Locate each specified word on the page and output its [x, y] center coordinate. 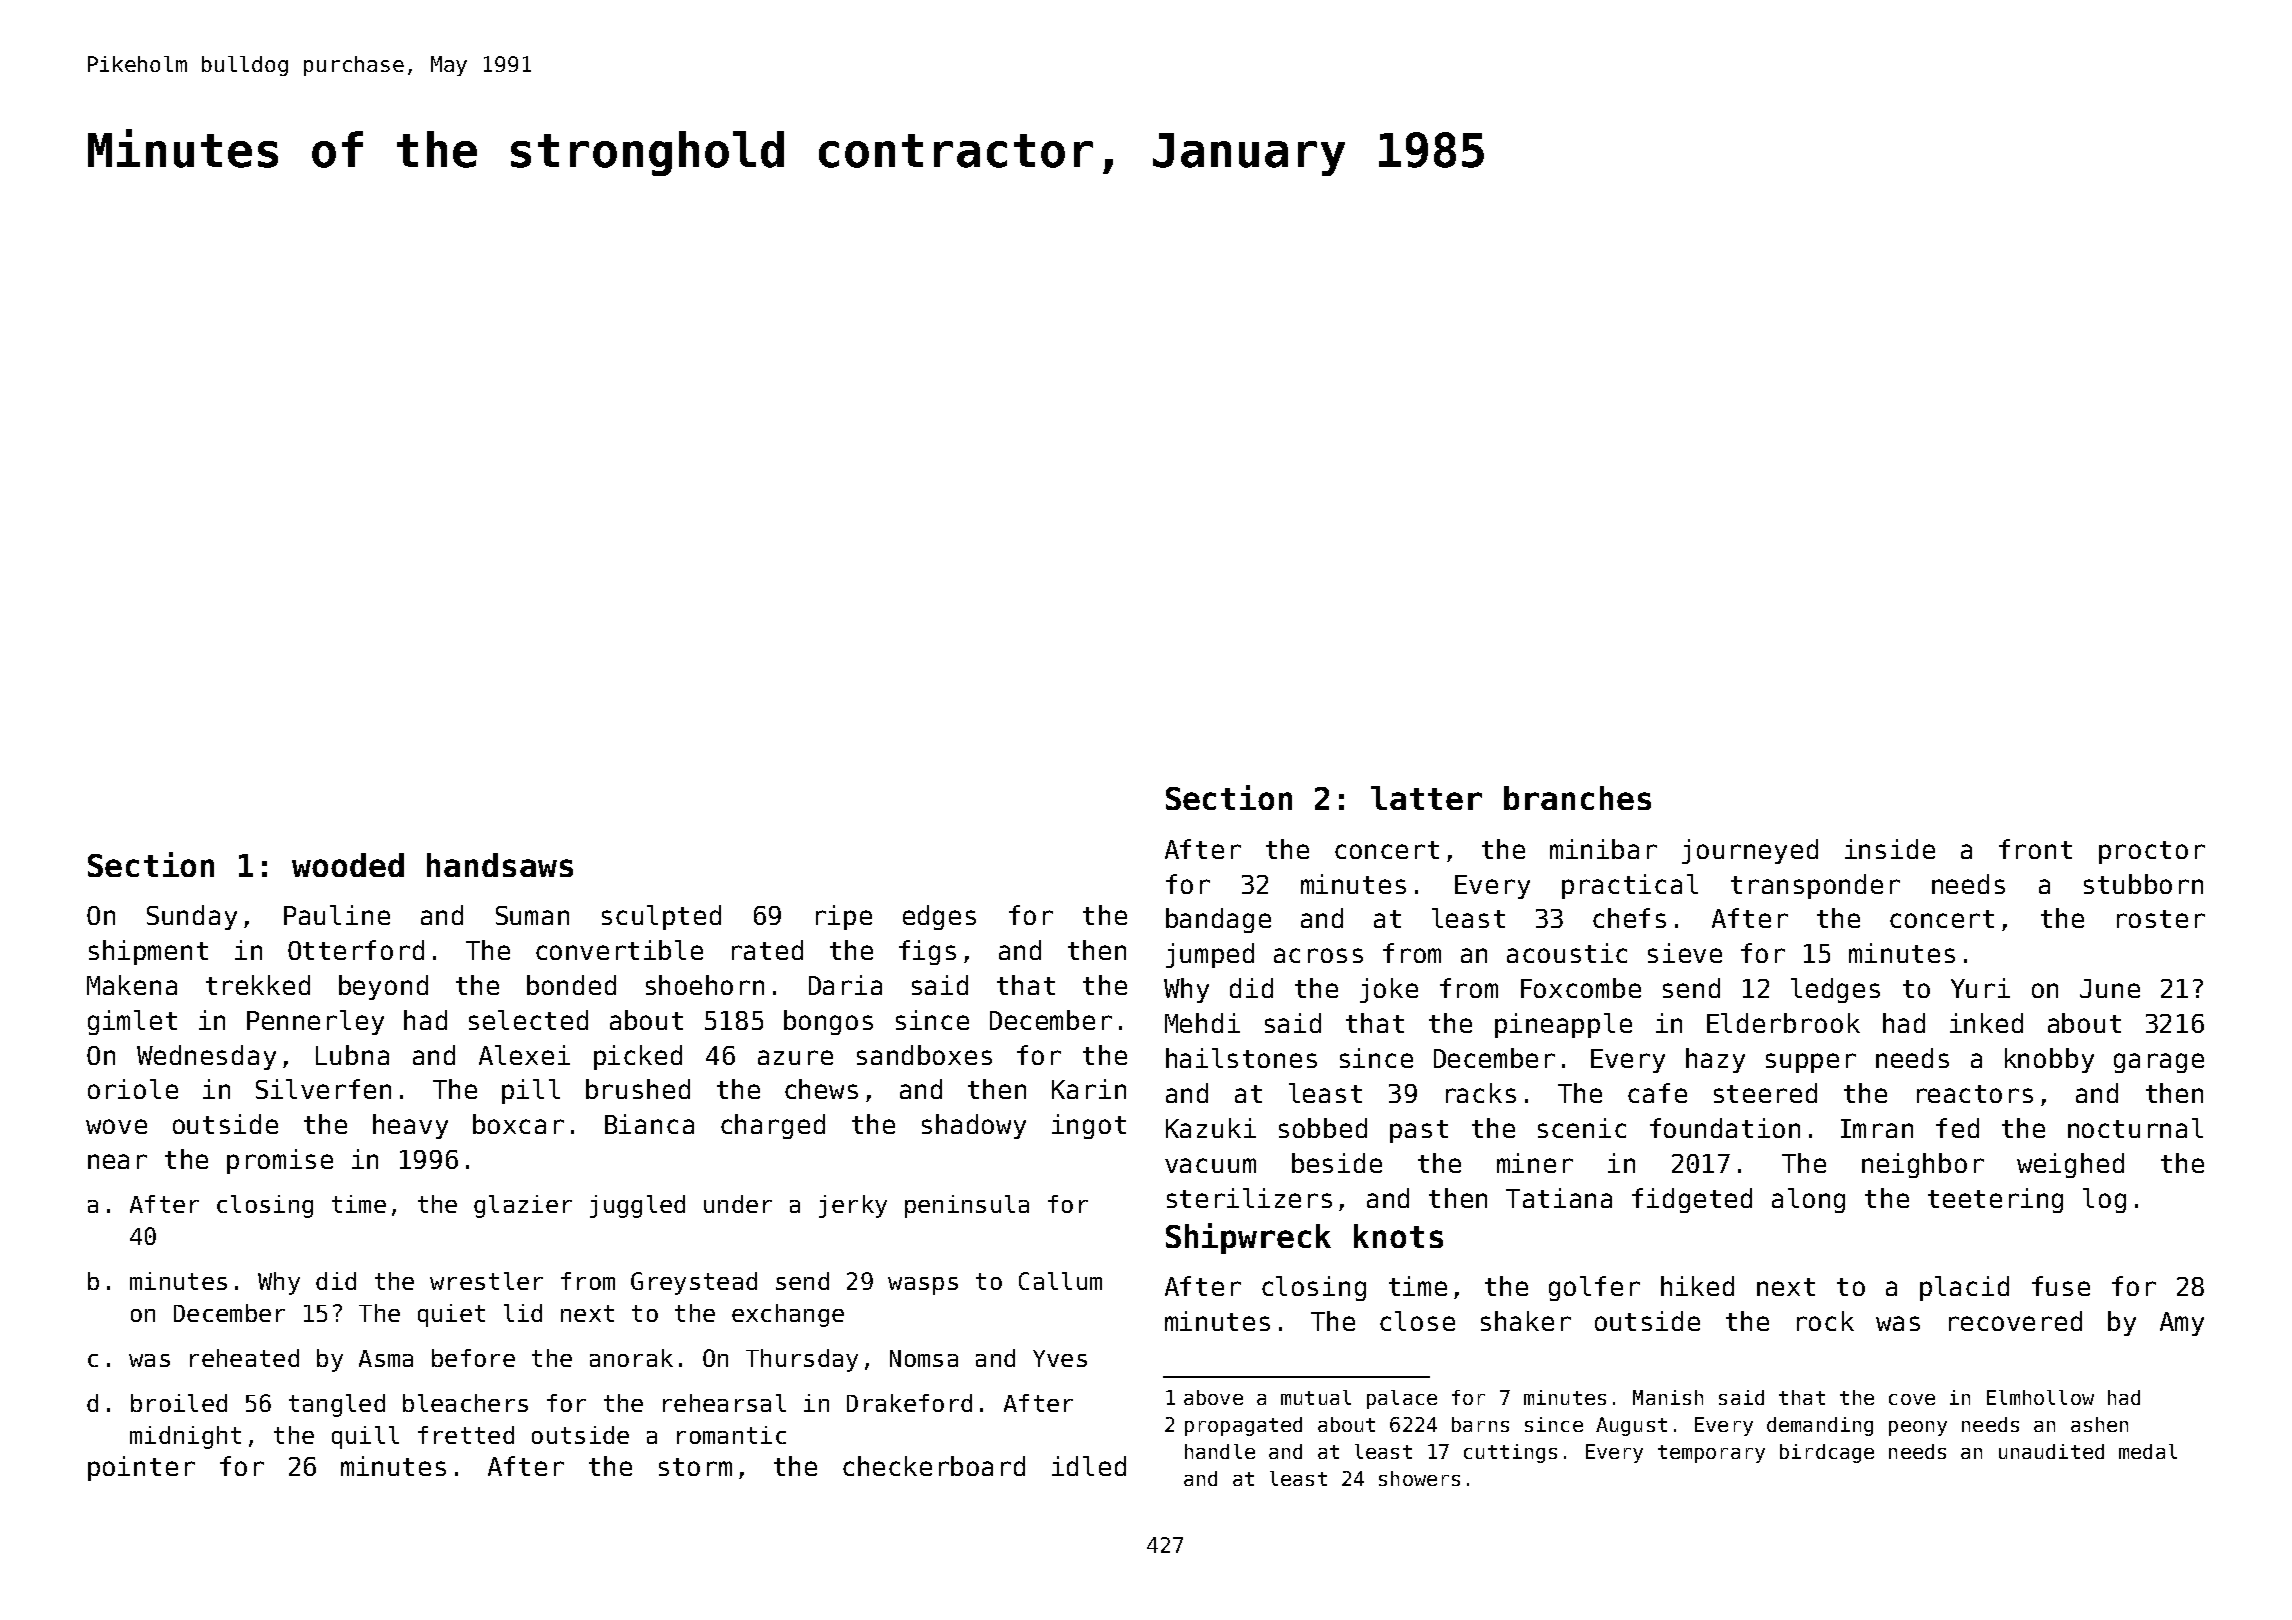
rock [1825, 1321]
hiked [1697, 1286]
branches [1577, 798]
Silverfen [323, 1089]
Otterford [356, 950]
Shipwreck [1248, 1238]
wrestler [486, 1281]
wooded [348, 865]
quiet [451, 1315]
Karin [1089, 1089]
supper [1811, 1063]
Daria [845, 985]
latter [1426, 798]
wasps [923, 1286]
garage [2159, 1063]
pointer [141, 1468]
